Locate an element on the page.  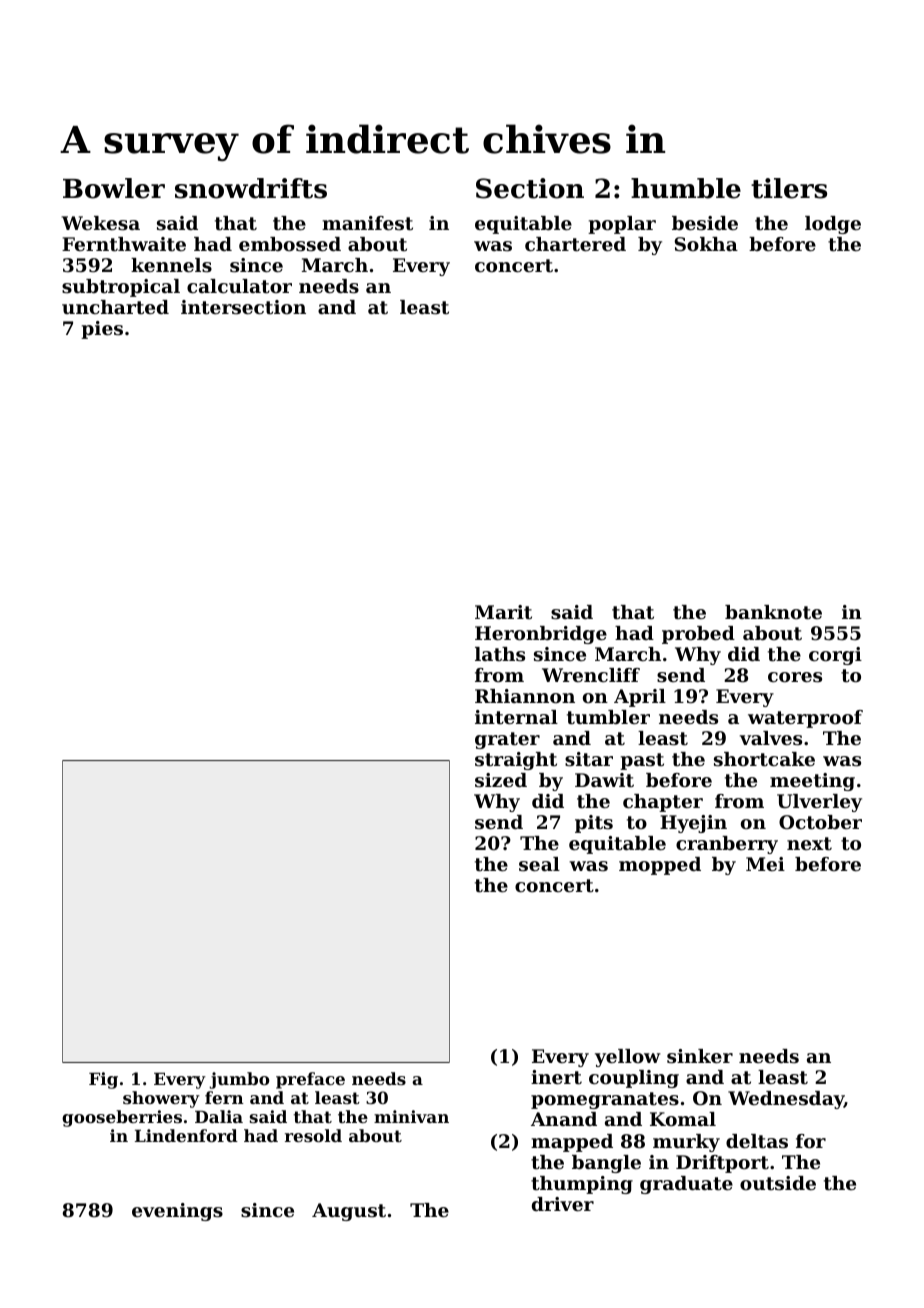
Mei is located at coordinates (765, 864).
